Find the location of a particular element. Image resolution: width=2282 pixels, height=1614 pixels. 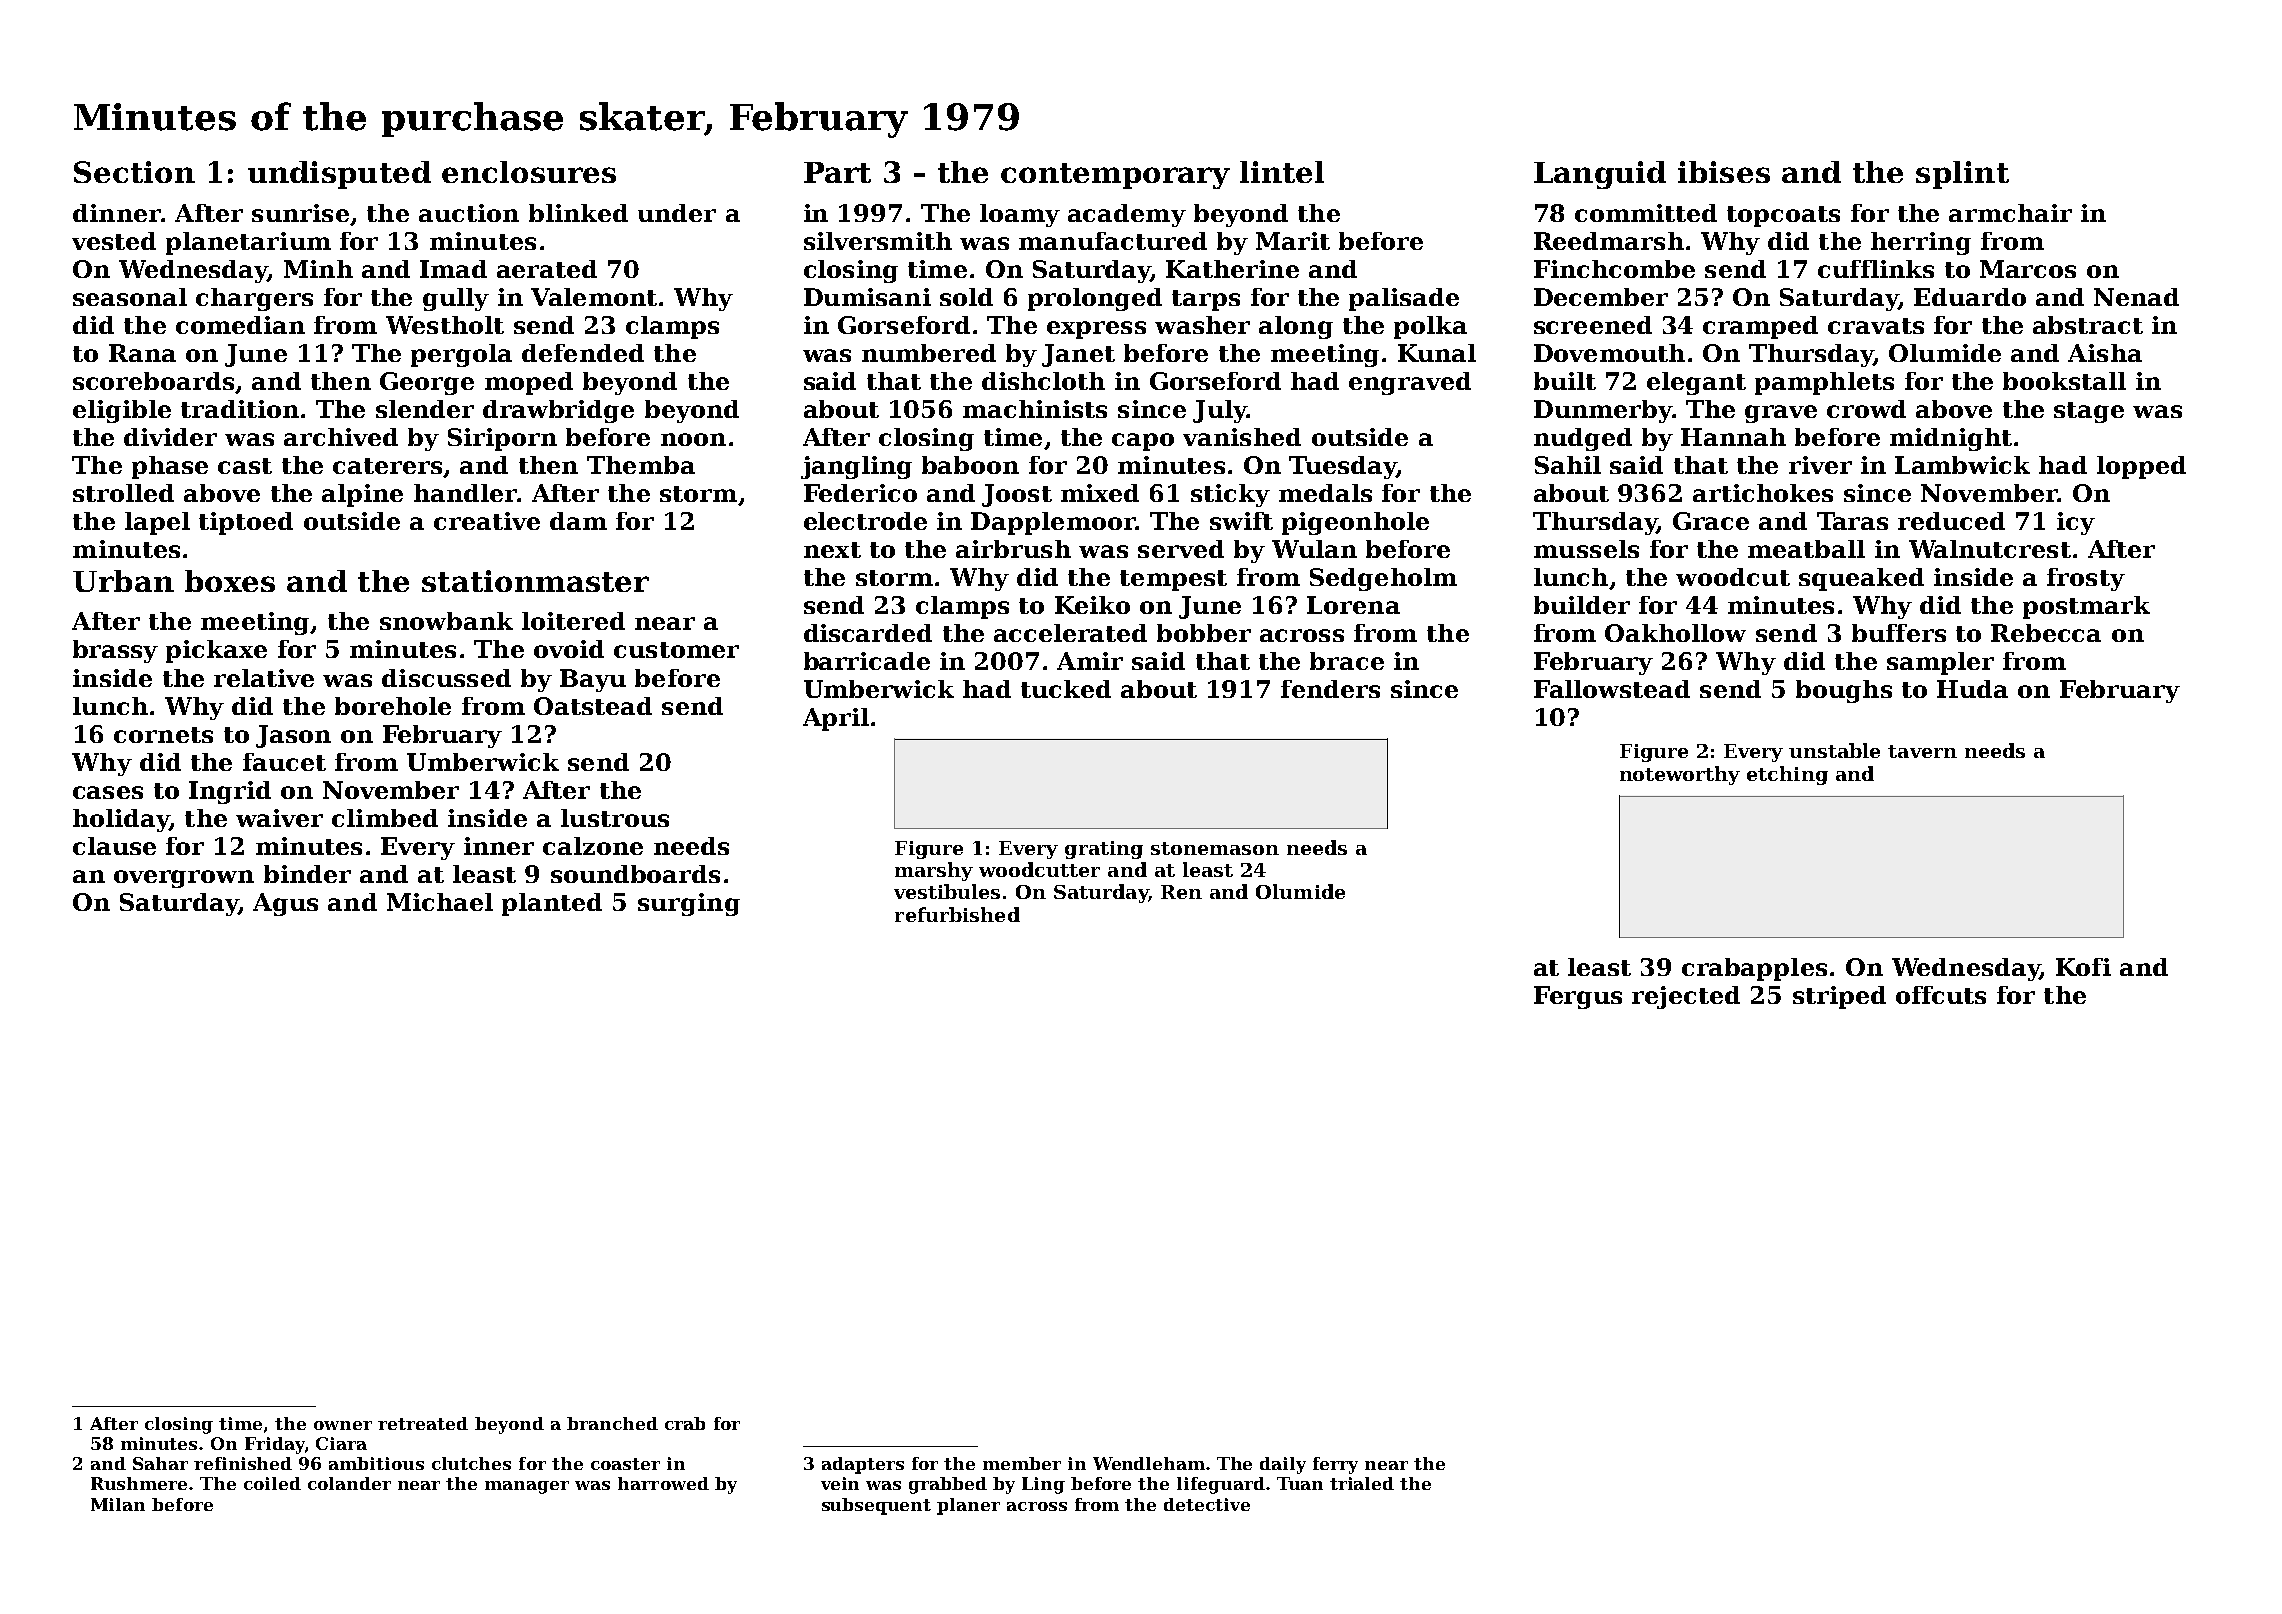

Section is located at coordinates (134, 172).
